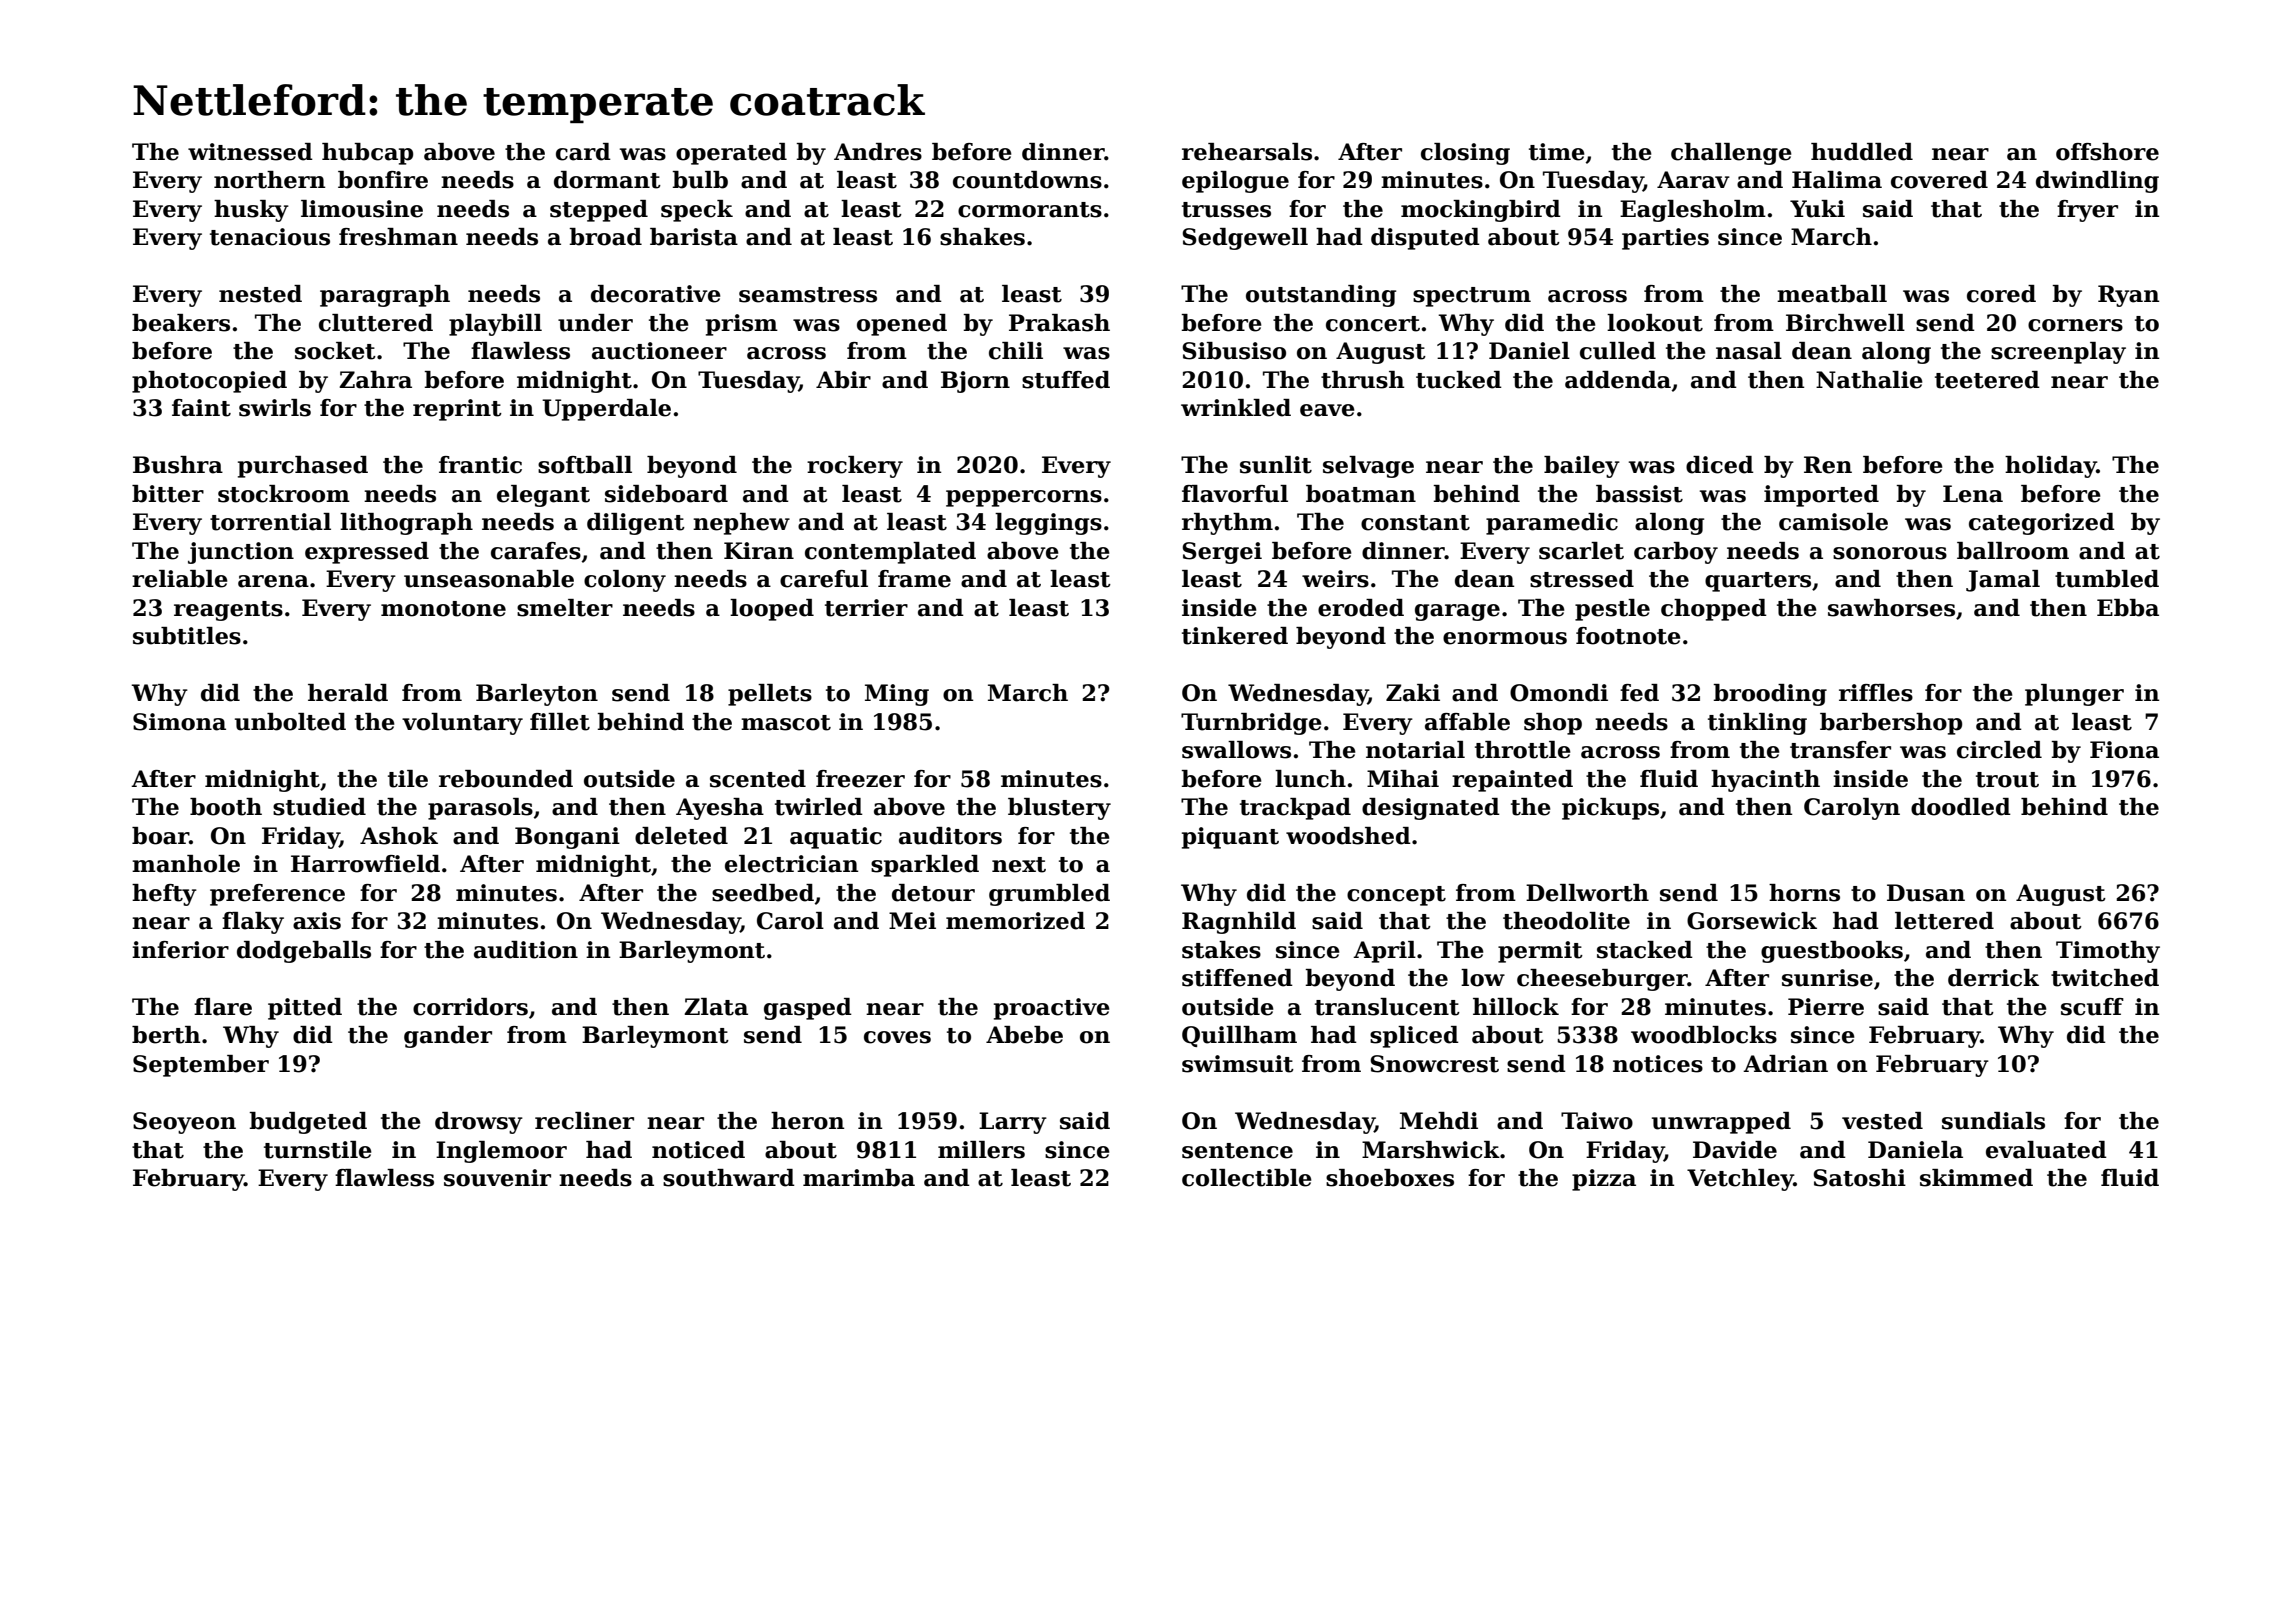 Image resolution: width=2292 pixels, height=1620 pixels. Describe the element at coordinates (1557, 152) in the page. I see `time` at that location.
